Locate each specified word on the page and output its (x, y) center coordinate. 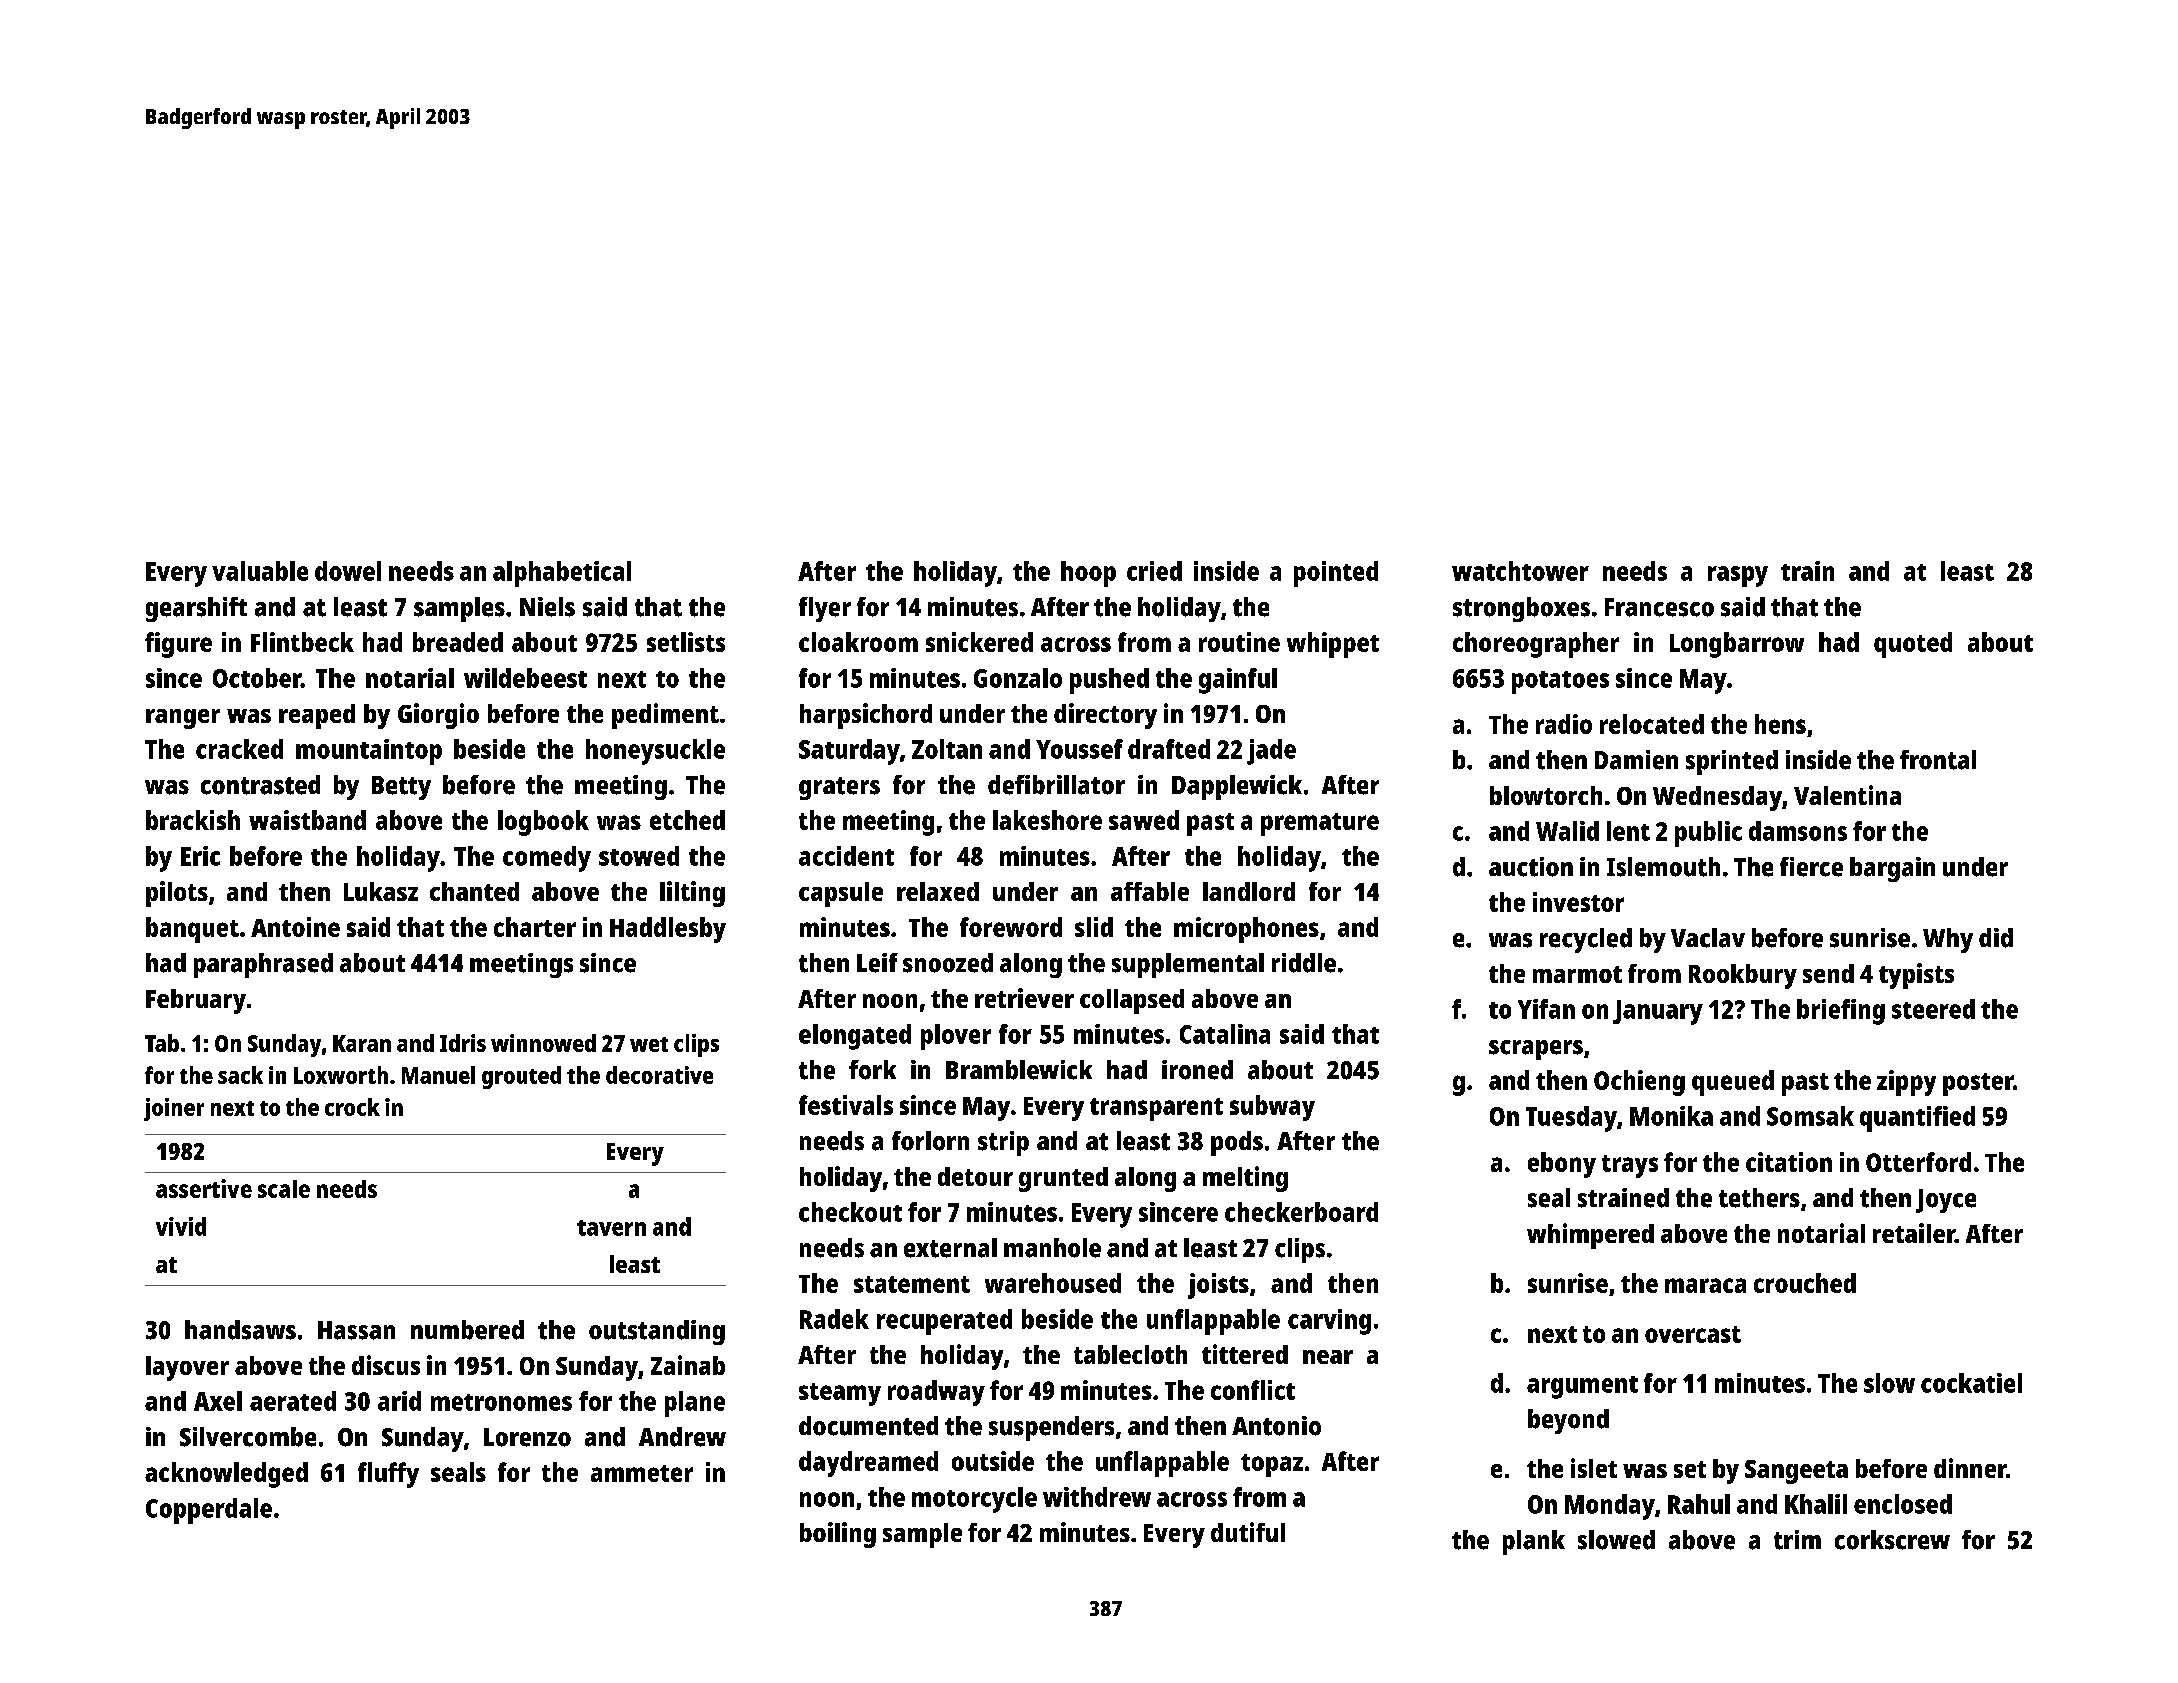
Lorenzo (527, 1437)
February (196, 1001)
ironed (1197, 1070)
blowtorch (1546, 795)
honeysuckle (655, 752)
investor (1578, 902)
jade (1271, 752)
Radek (834, 1319)
